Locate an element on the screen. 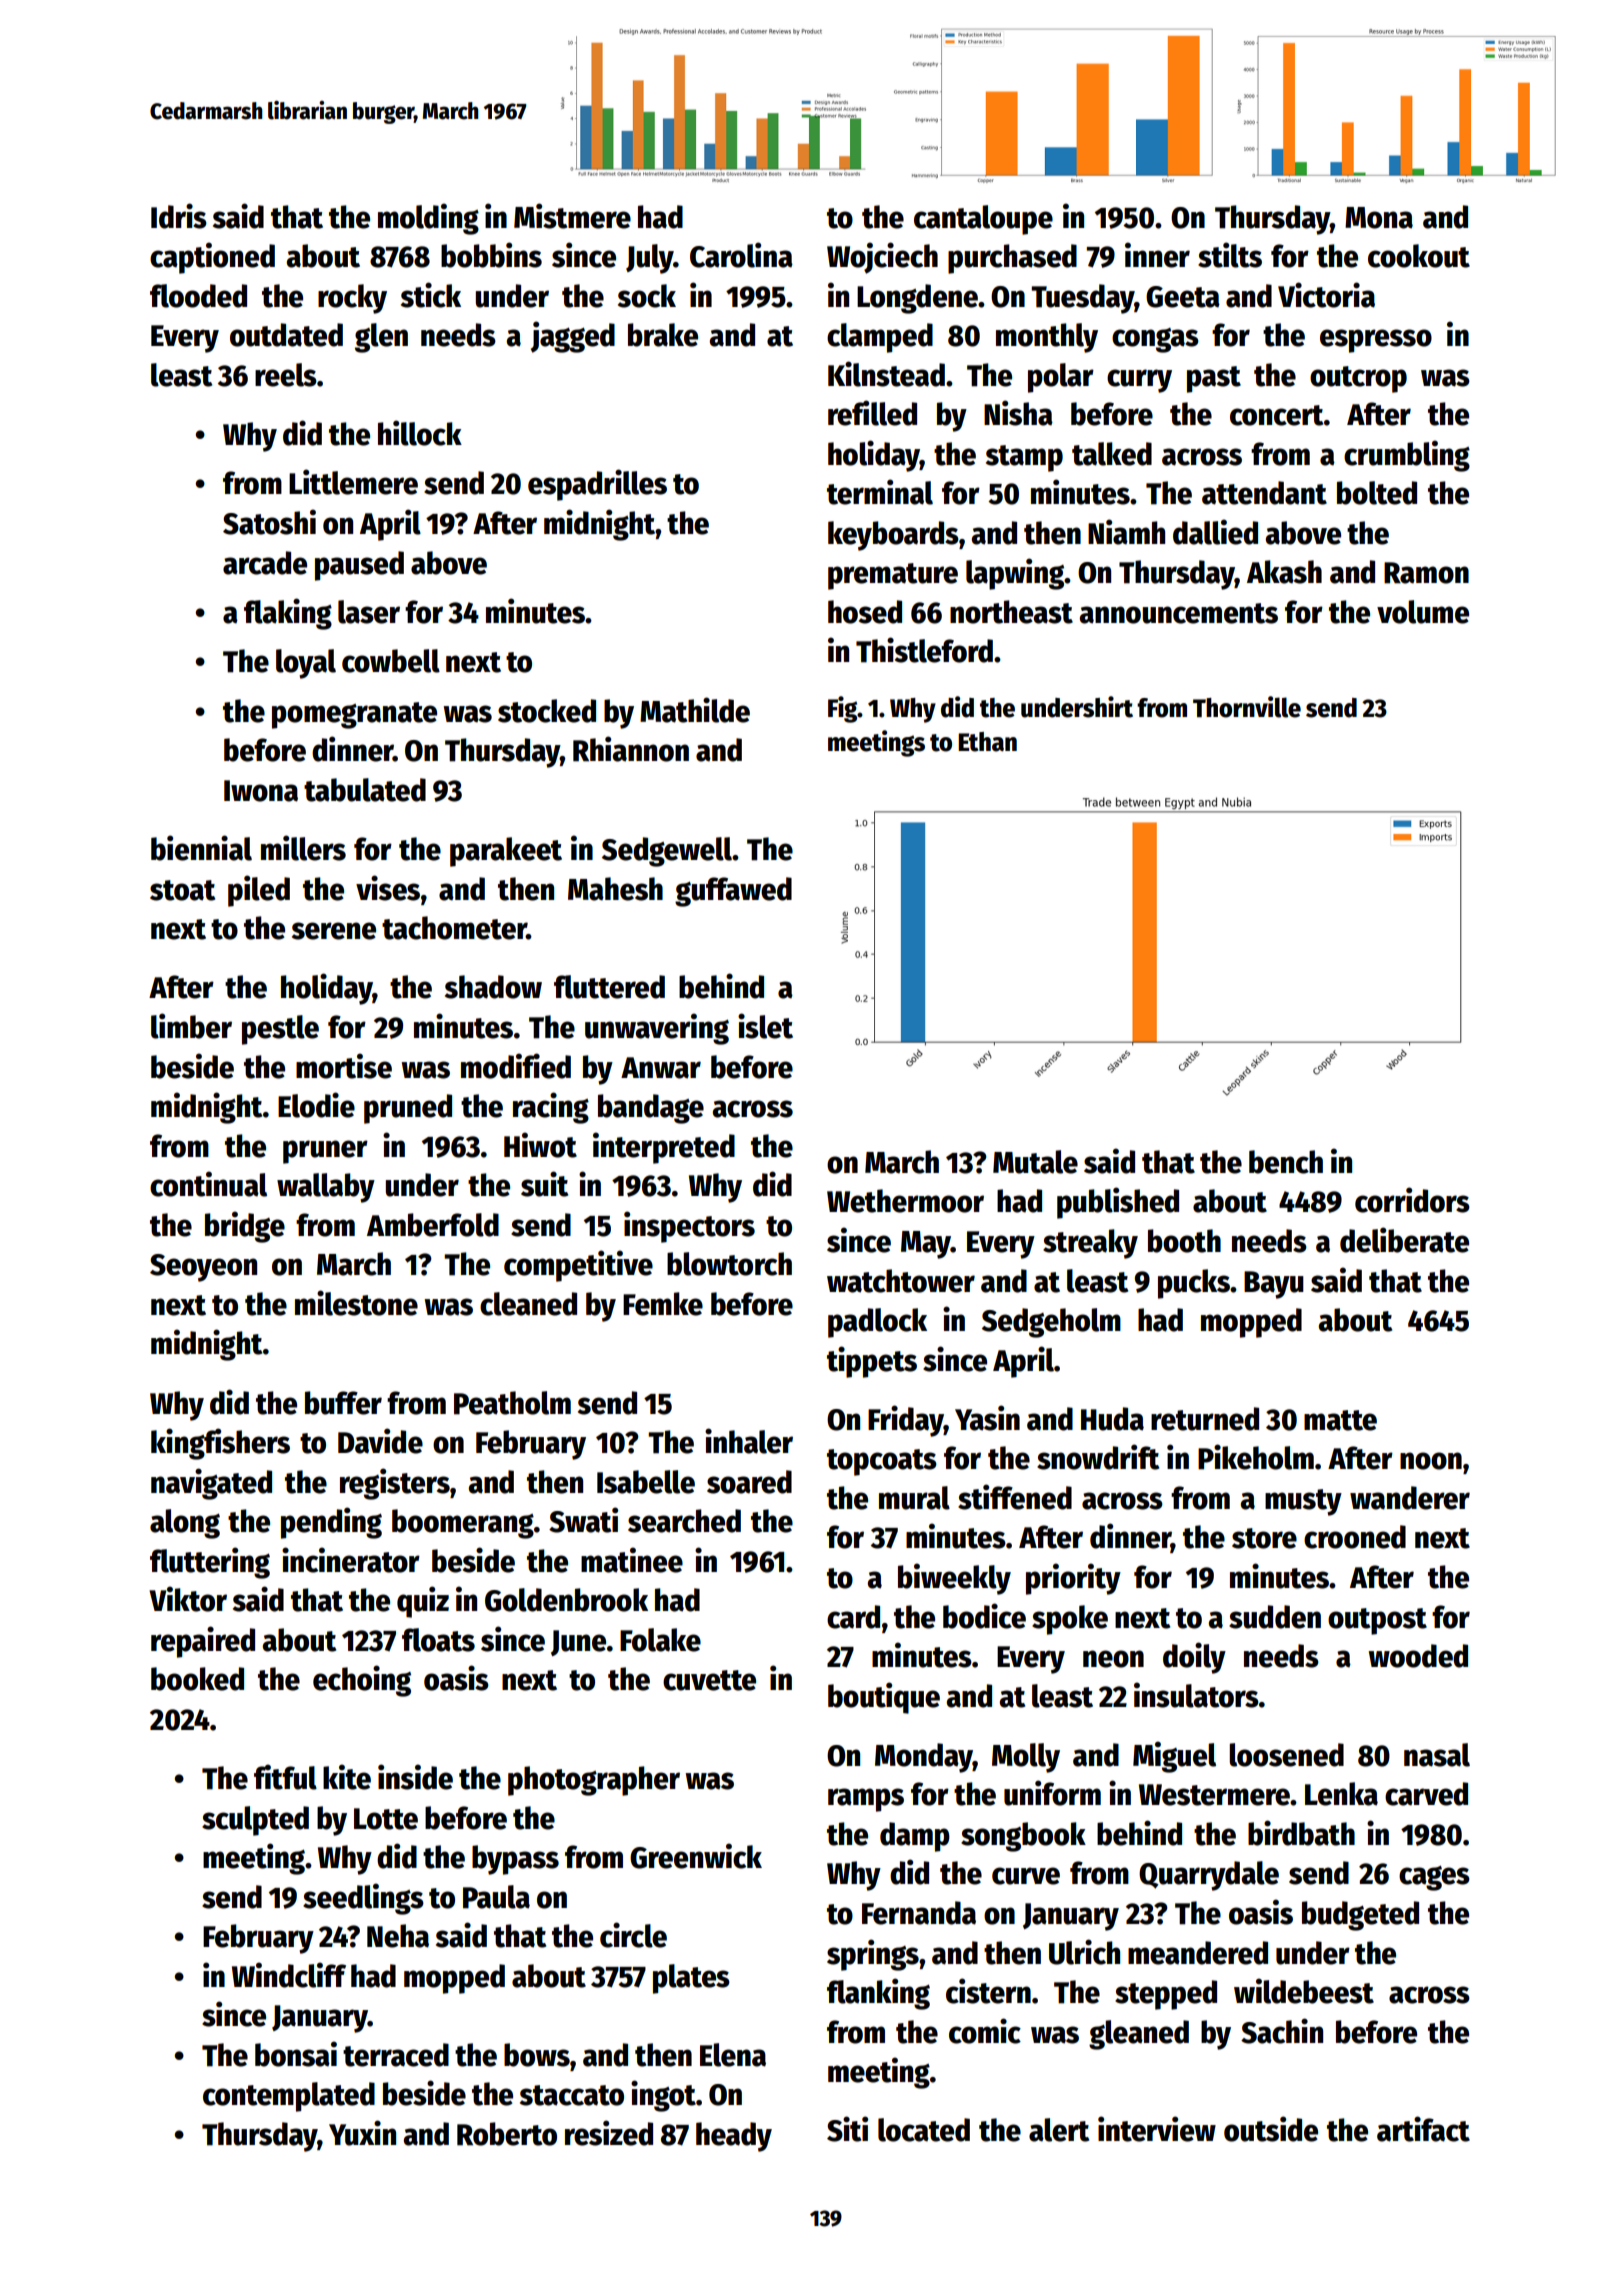  nasal is located at coordinates (1437, 1755).
